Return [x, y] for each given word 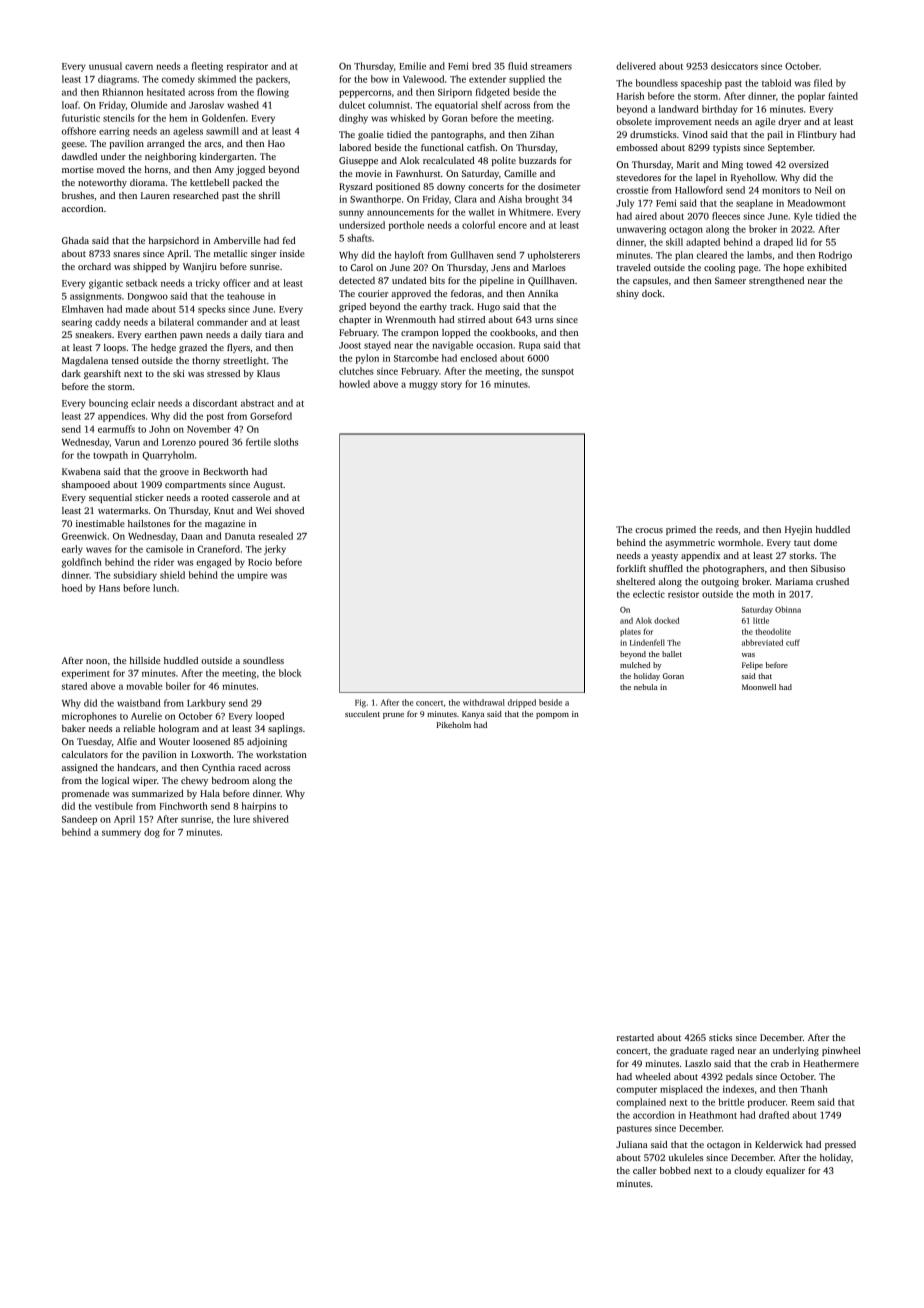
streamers [551, 67]
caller [645, 1170]
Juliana [632, 1144]
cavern [139, 67]
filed [823, 83]
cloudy [748, 1171]
